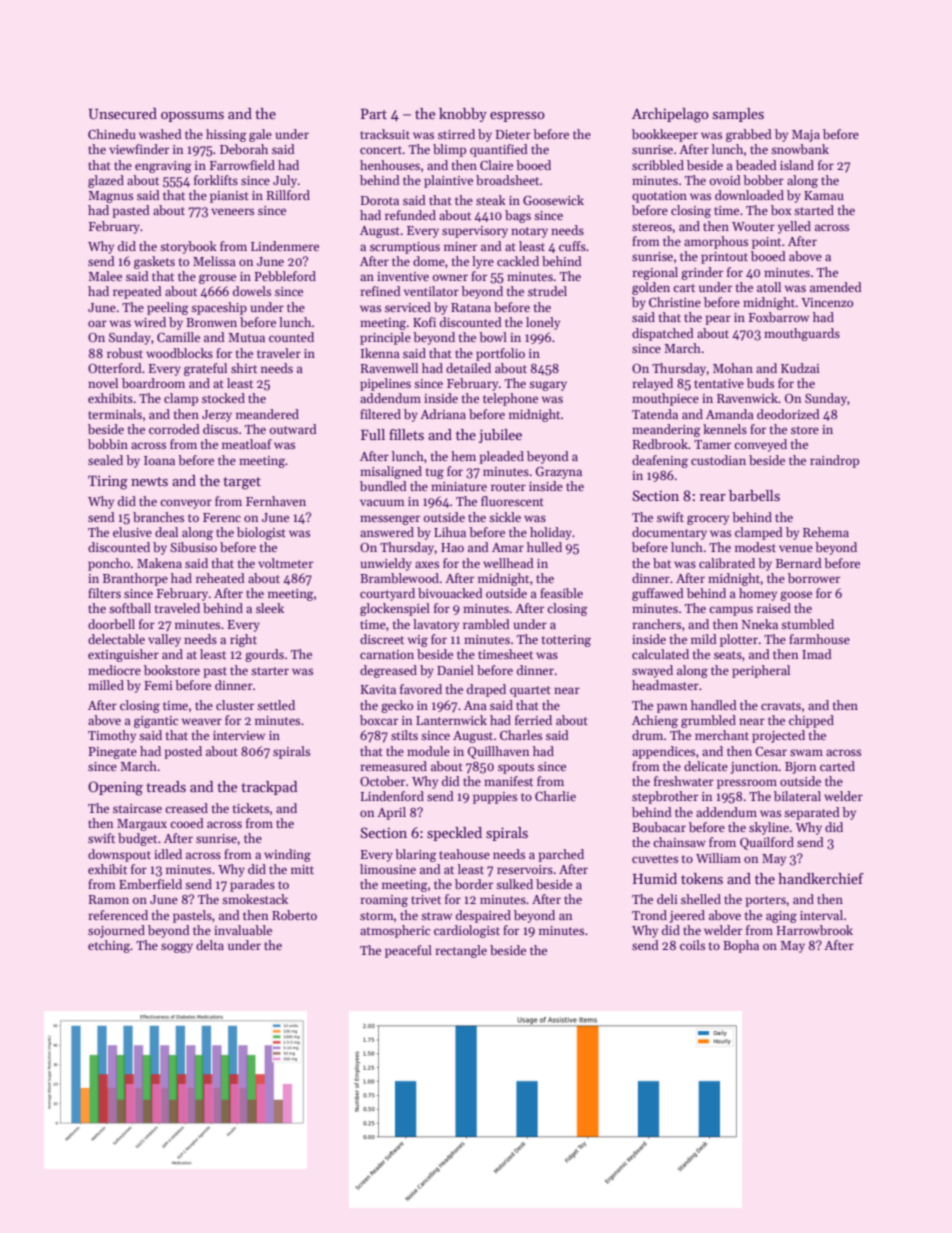  Describe the element at coordinates (814, 578) in the screenshot. I see `borrower` at that location.
